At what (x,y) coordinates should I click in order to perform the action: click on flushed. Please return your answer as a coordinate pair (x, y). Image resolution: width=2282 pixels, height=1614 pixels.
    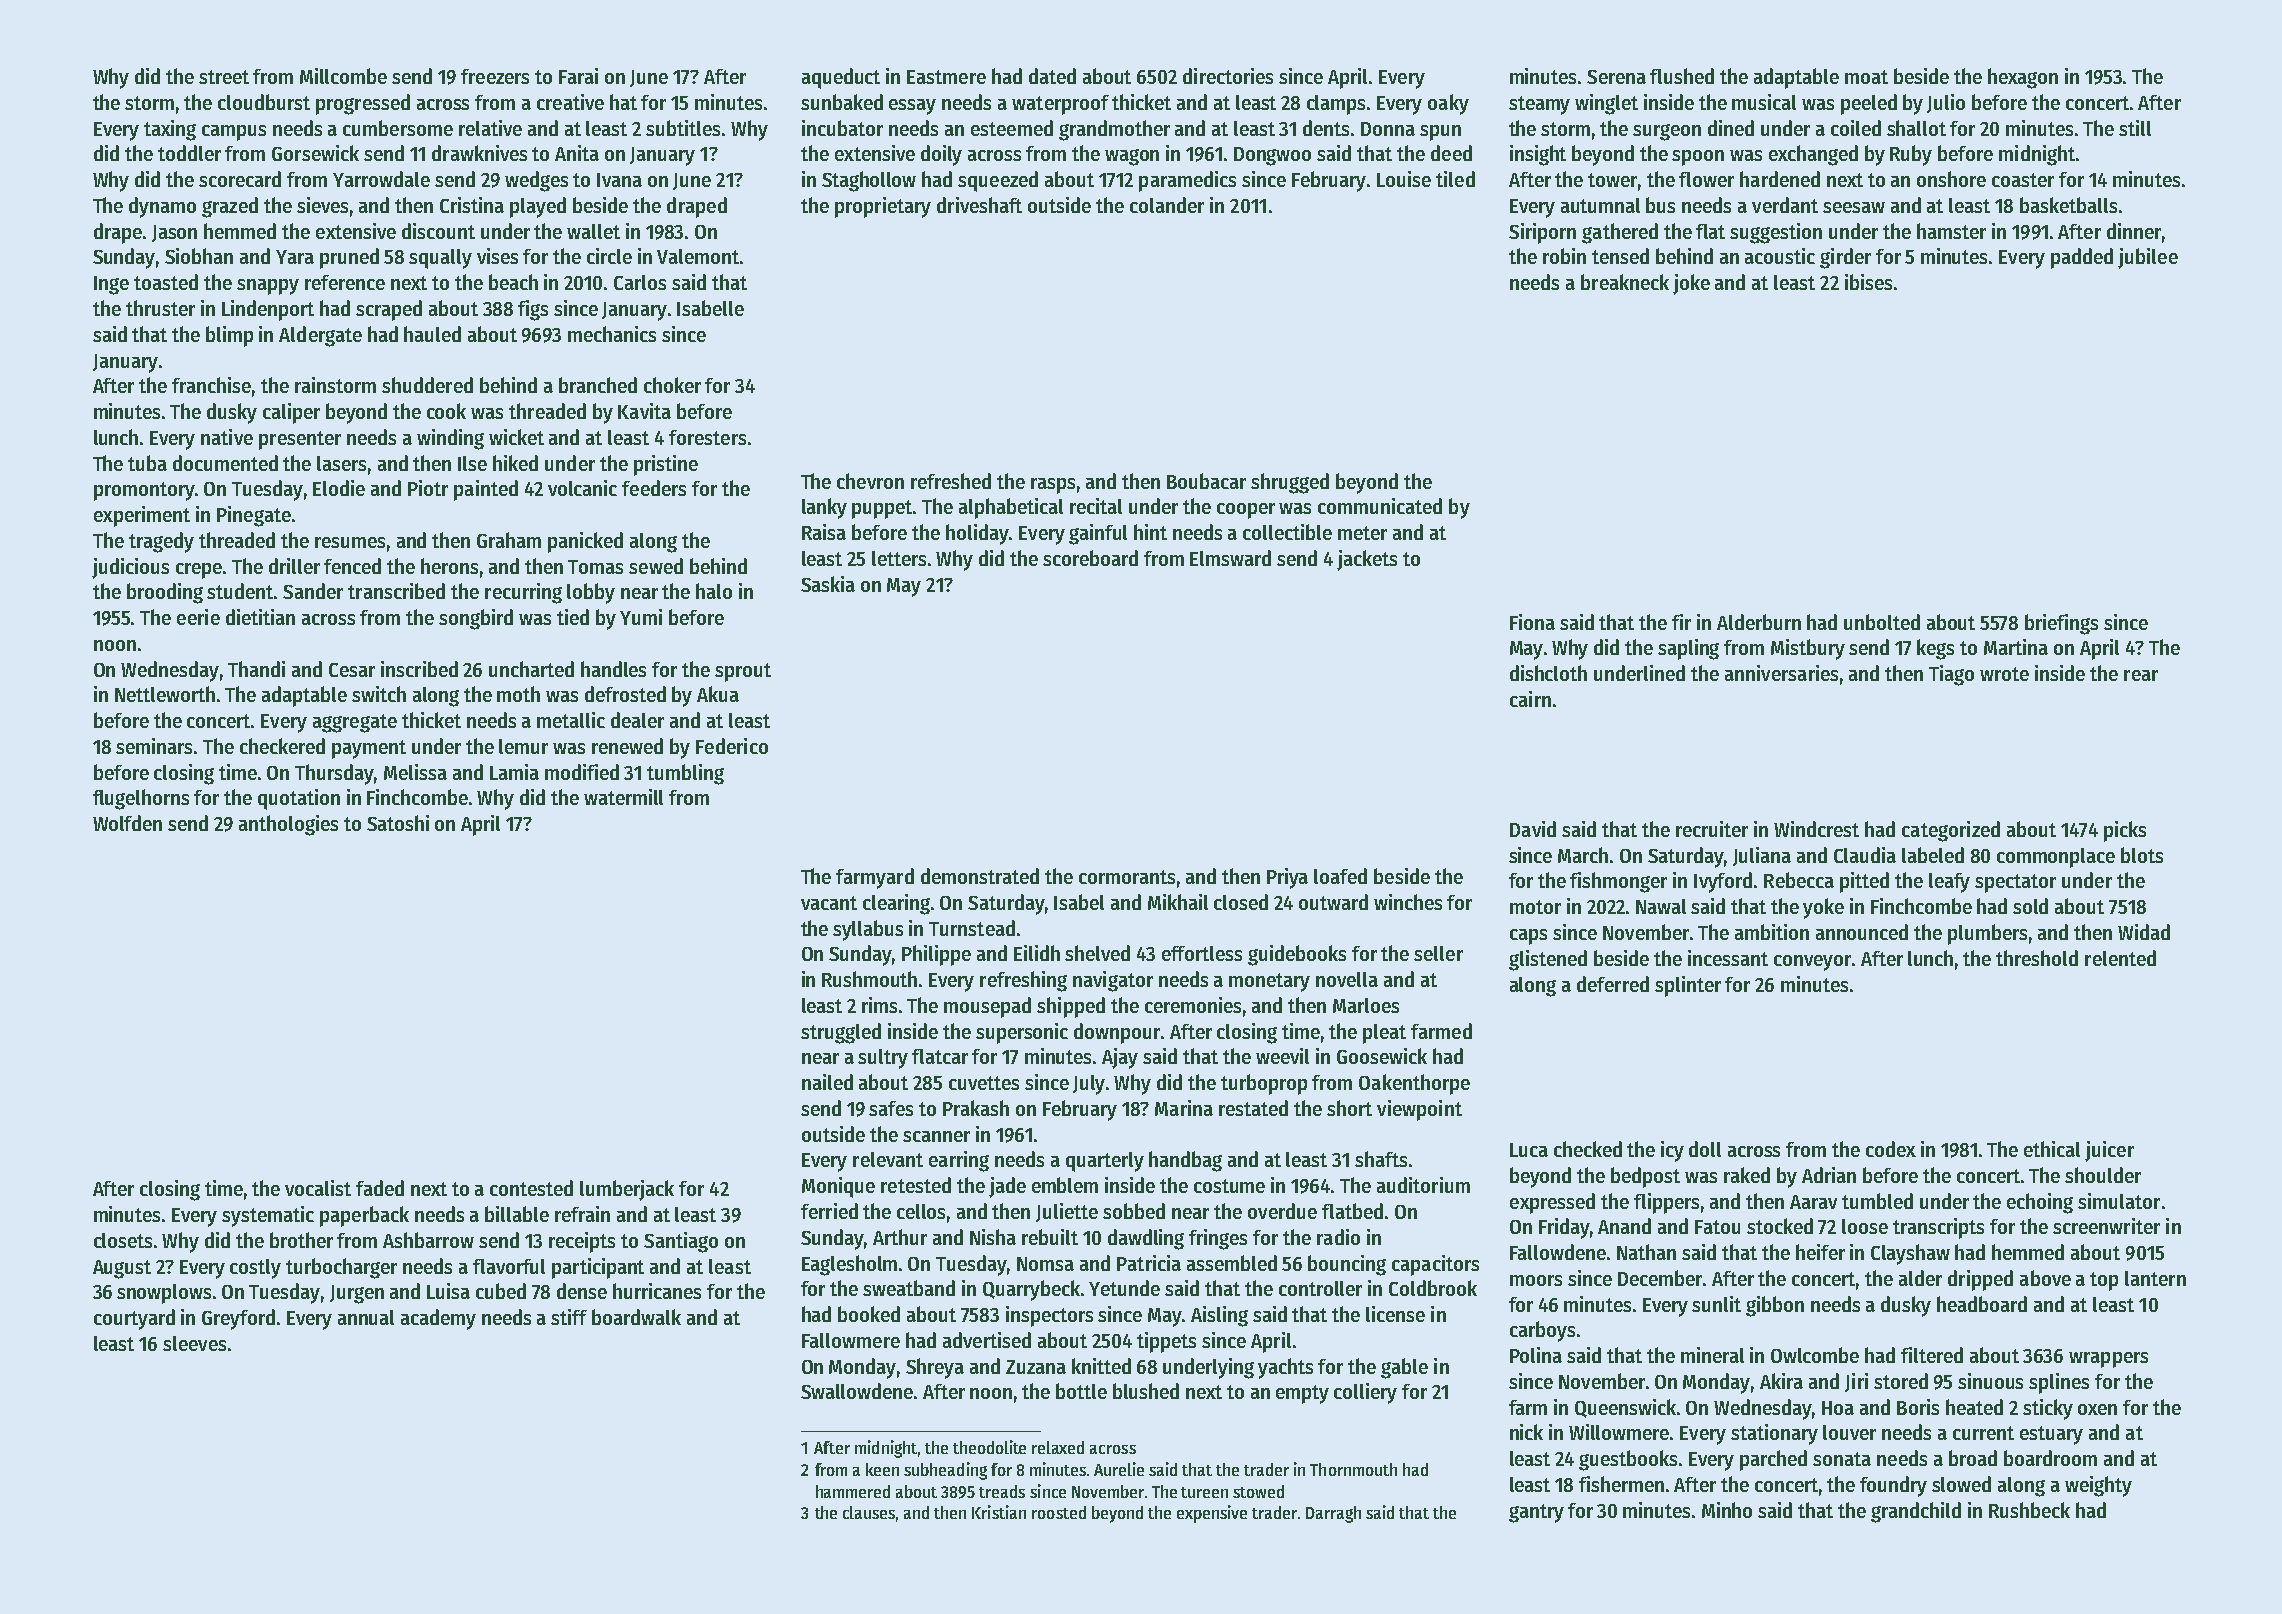
    Looking at the image, I should click on (1682, 76).
